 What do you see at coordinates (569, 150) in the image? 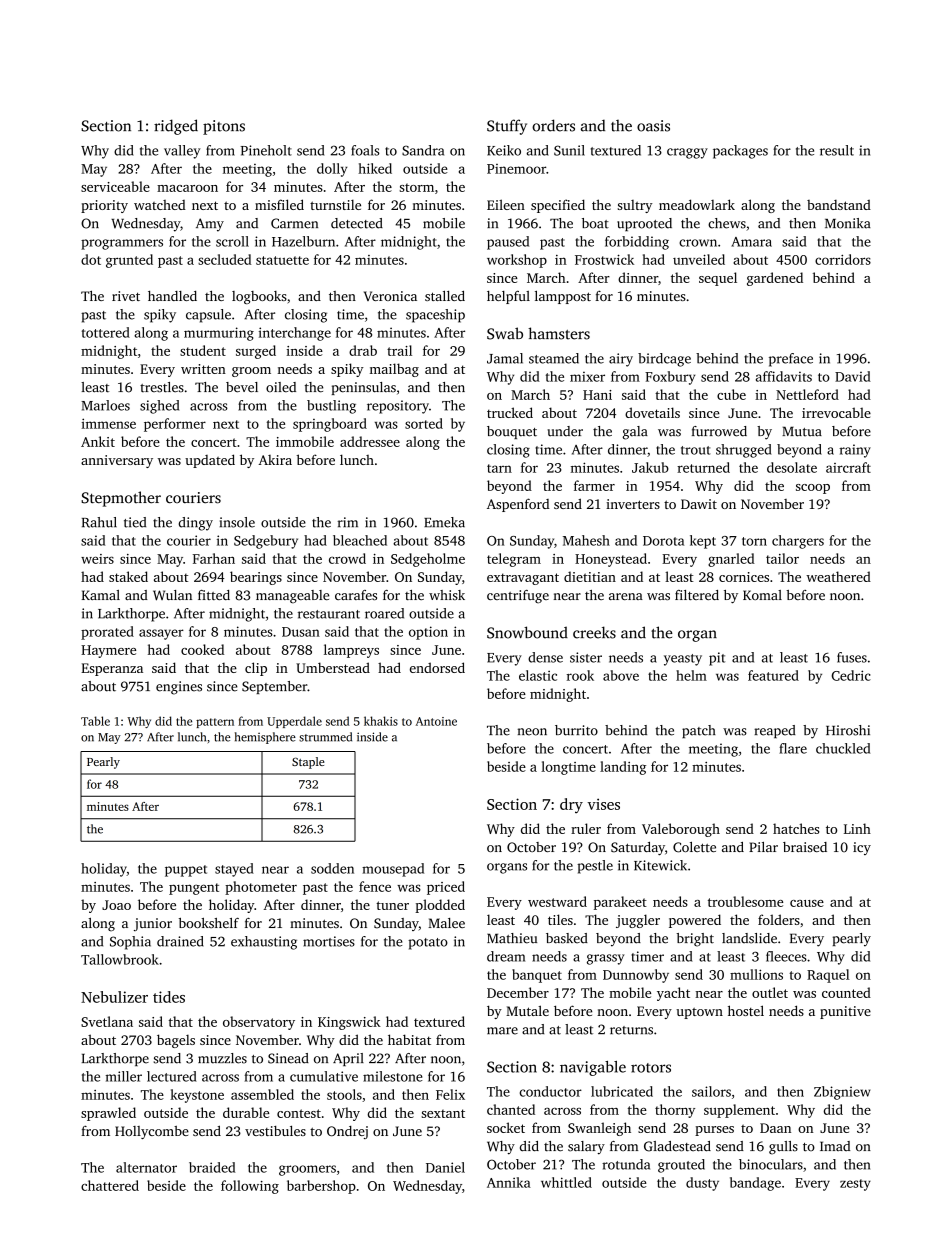
I see `Sunil` at bounding box center [569, 150].
